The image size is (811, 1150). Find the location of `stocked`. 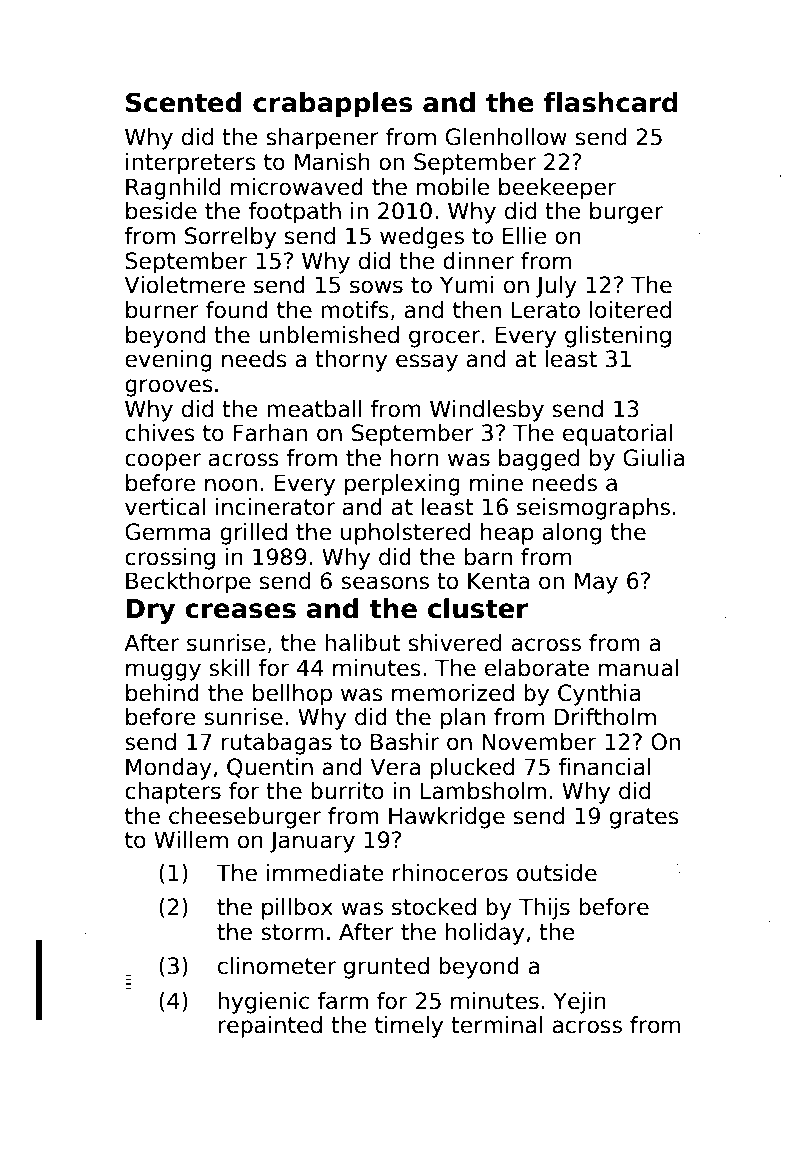

stocked is located at coordinates (434, 907).
